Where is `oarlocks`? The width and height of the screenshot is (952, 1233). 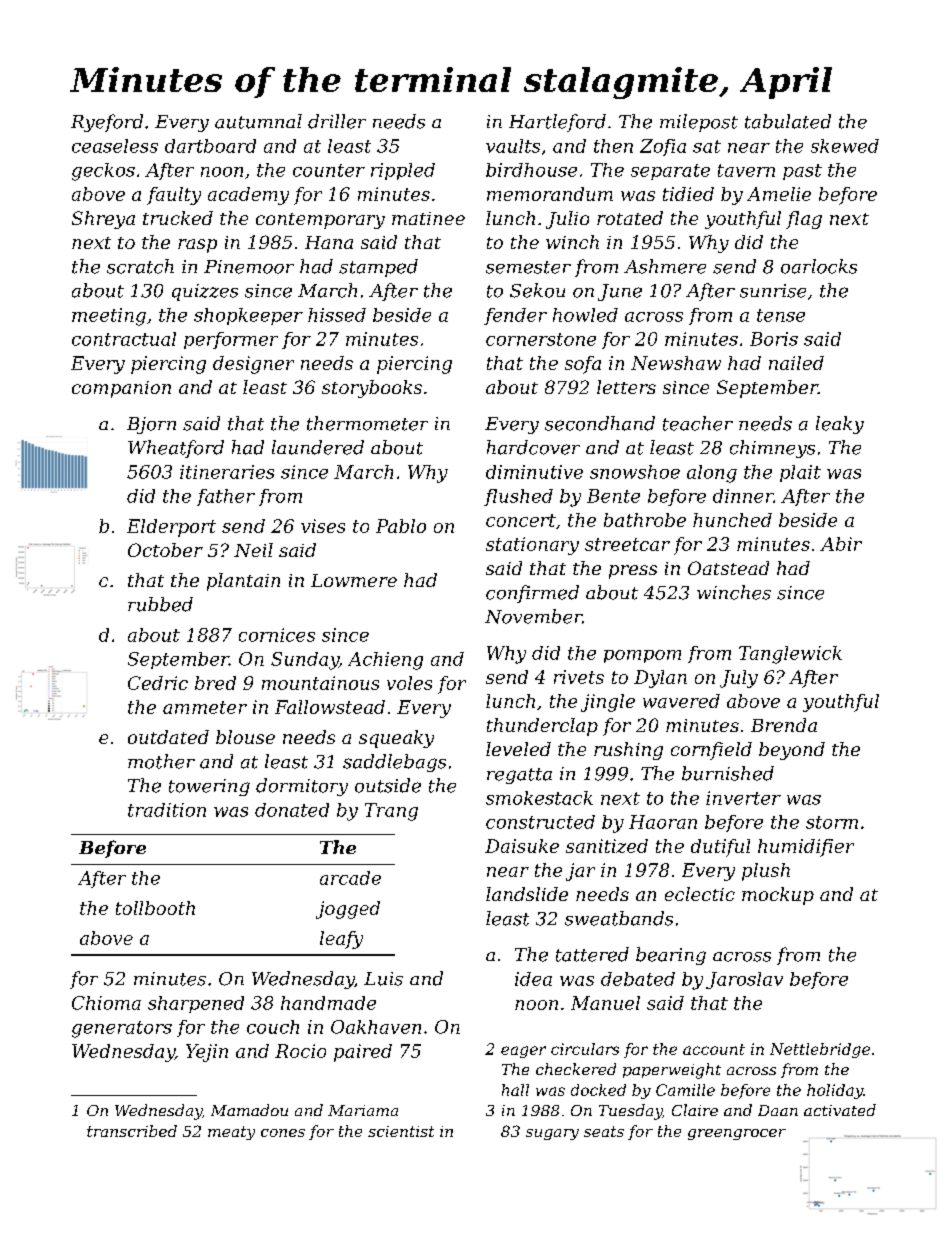
oarlocks is located at coordinates (819, 266).
